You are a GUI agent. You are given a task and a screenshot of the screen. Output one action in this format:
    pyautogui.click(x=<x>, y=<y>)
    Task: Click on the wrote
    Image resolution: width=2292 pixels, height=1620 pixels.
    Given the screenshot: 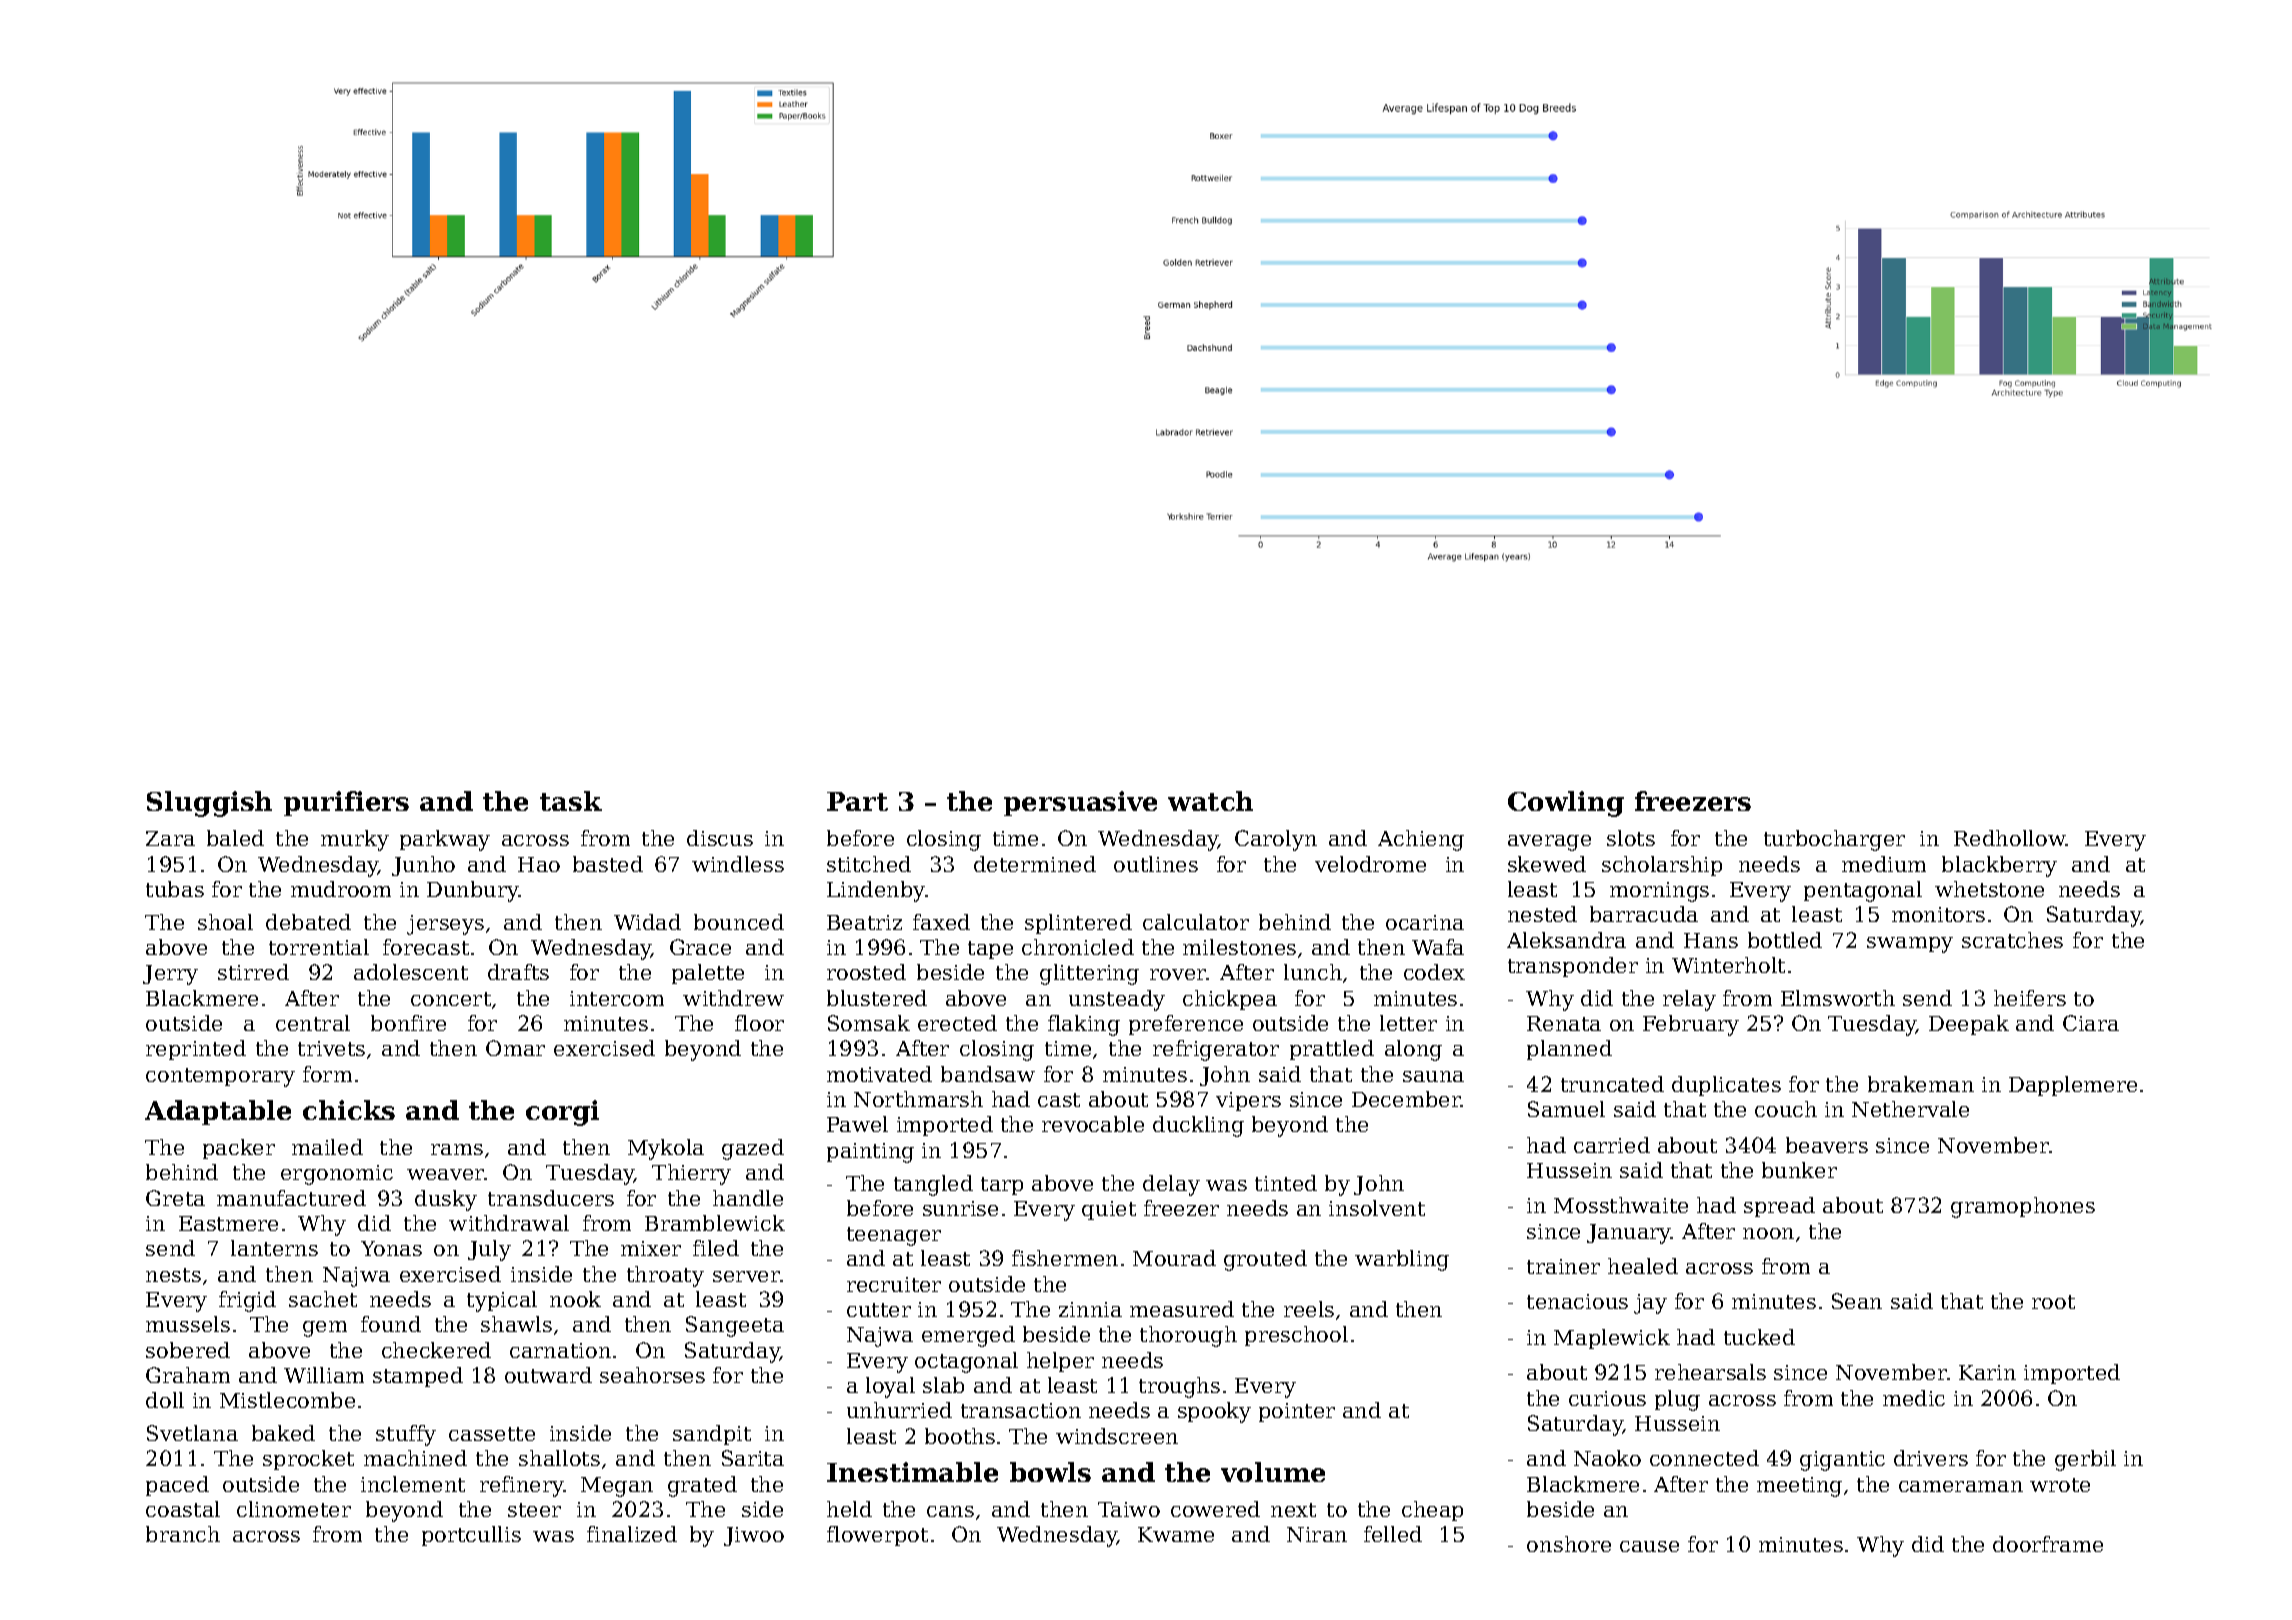 What is the action you would take?
    pyautogui.click(x=2060, y=1485)
